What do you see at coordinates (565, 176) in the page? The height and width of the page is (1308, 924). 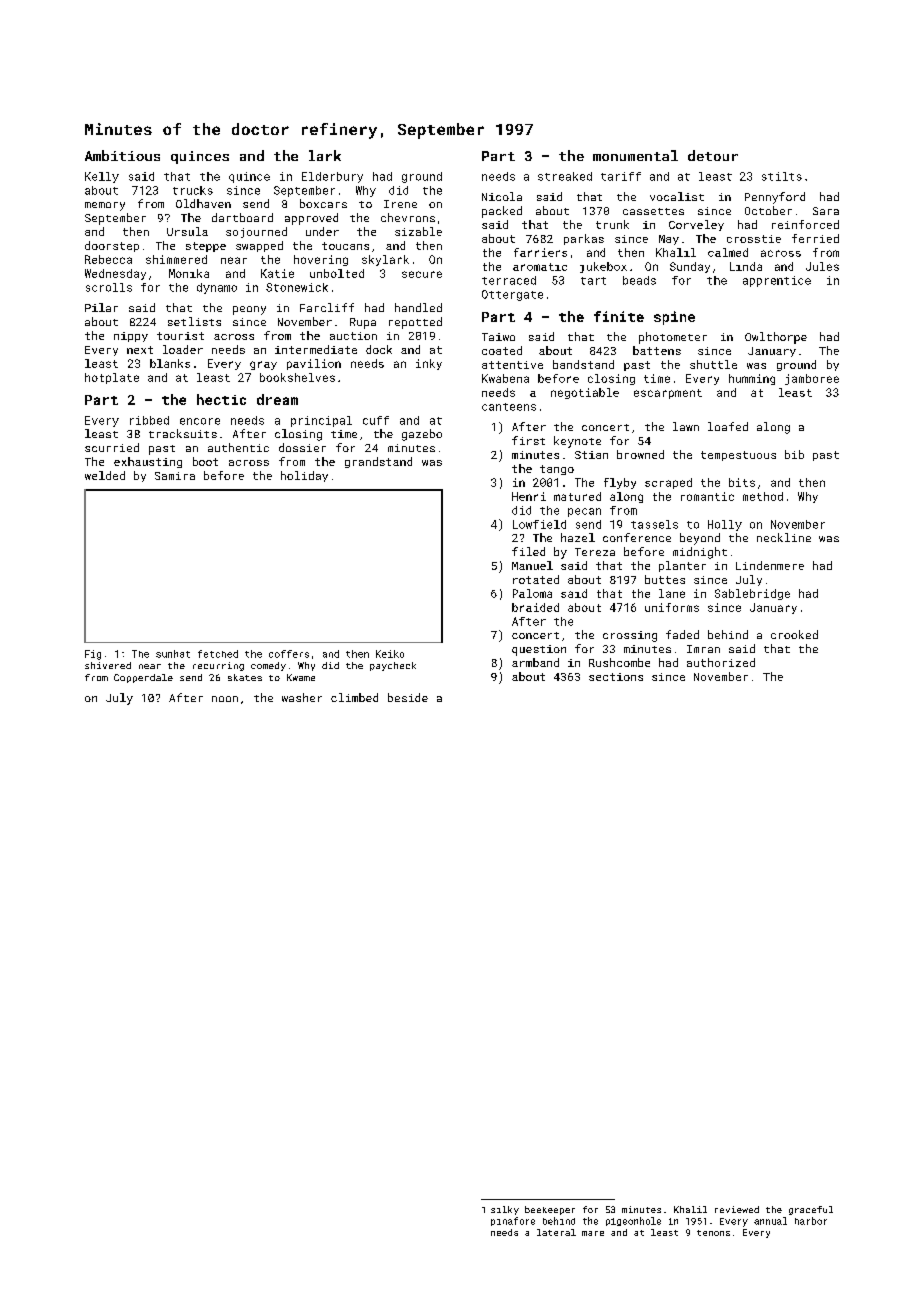 I see `streaked` at bounding box center [565, 176].
